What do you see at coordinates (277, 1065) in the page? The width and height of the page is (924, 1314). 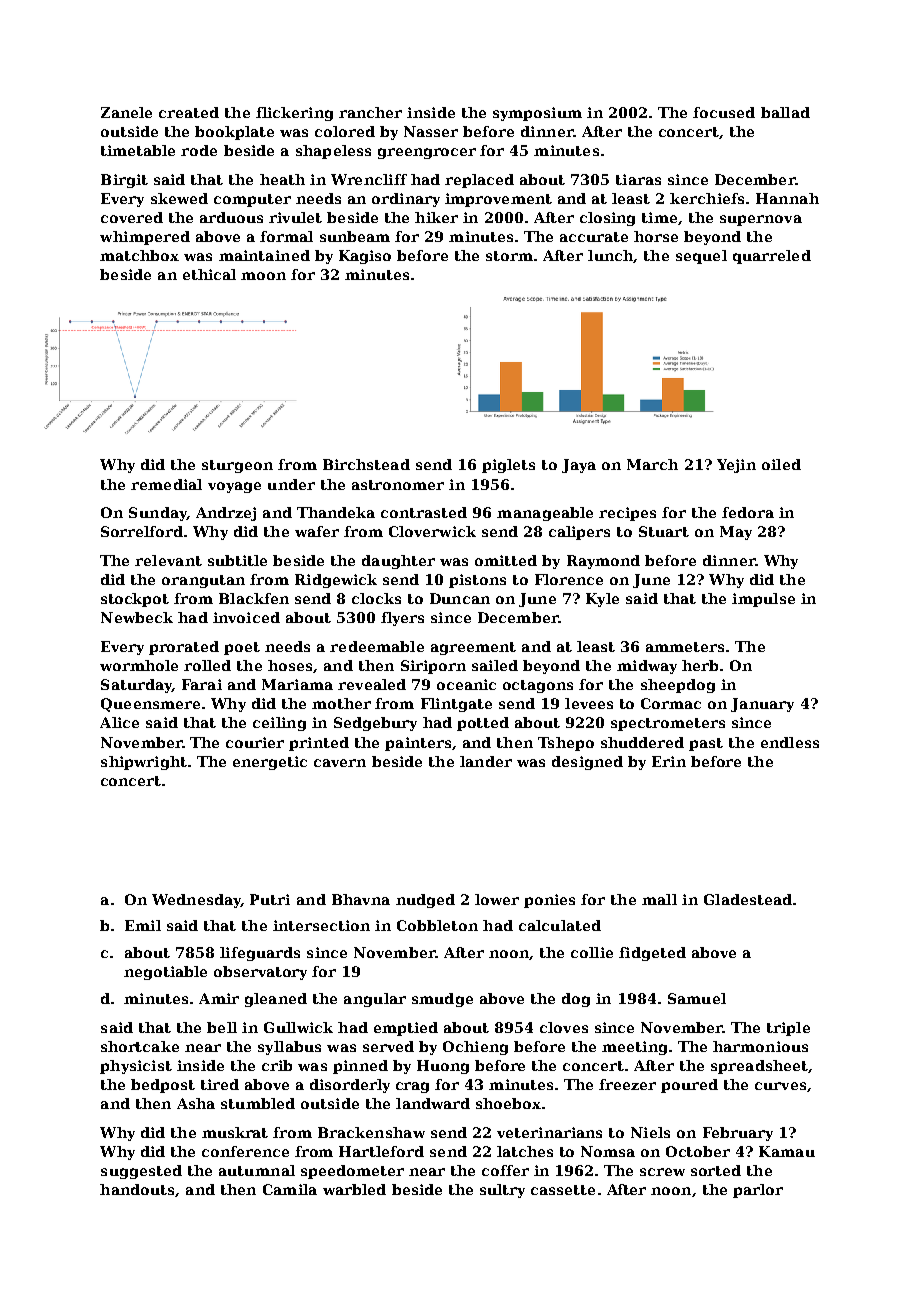 I see `crib` at bounding box center [277, 1065].
